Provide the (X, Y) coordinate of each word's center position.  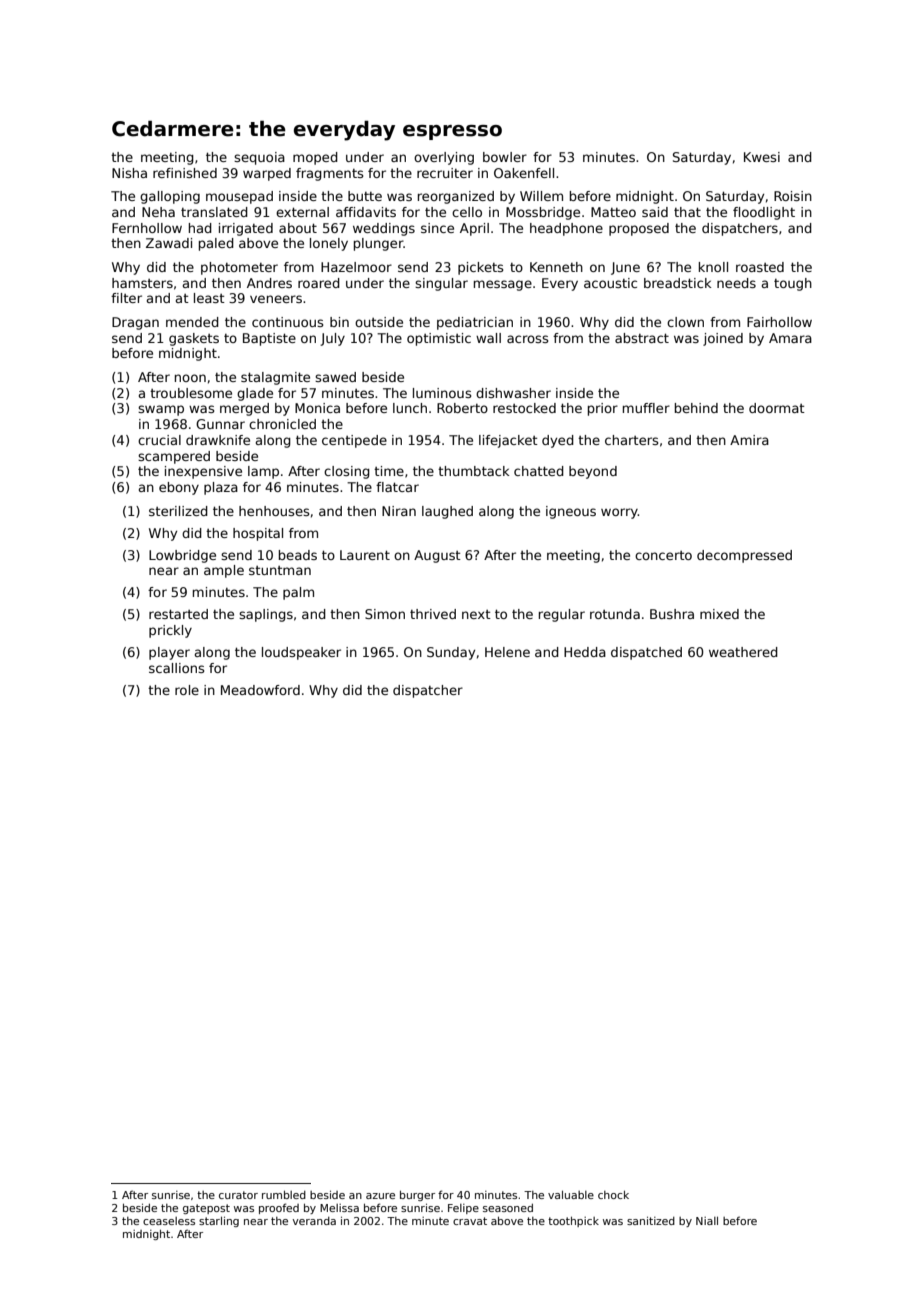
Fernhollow (147, 228)
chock (613, 1195)
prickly (170, 631)
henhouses (274, 511)
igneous (571, 512)
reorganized (456, 197)
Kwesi (762, 157)
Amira (749, 440)
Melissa (339, 1208)
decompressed (744, 556)
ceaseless (169, 1221)
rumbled (284, 1195)
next (476, 614)
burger (417, 1196)
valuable (571, 1195)
